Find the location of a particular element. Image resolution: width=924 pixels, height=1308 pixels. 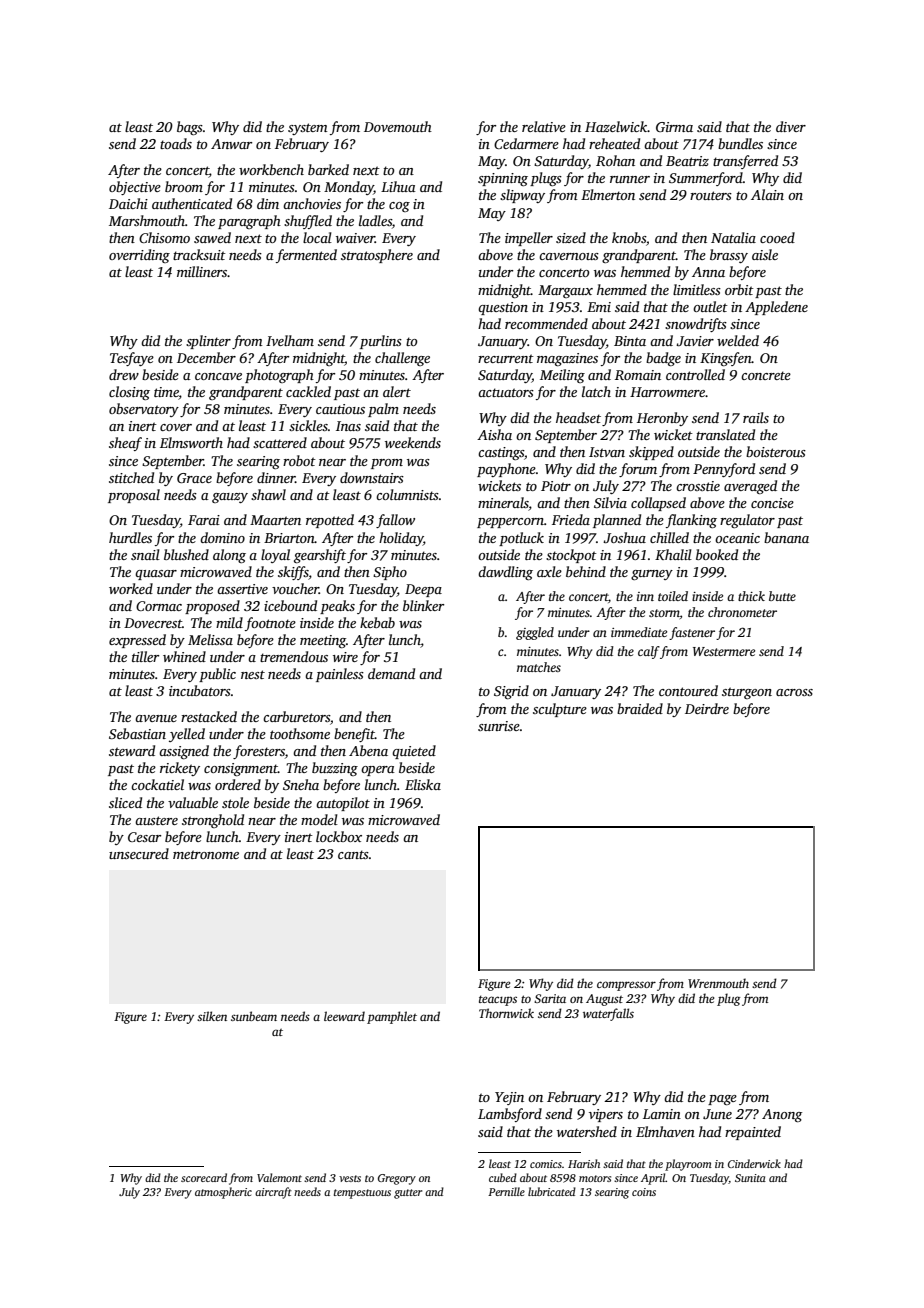

demand is located at coordinates (391, 673).
